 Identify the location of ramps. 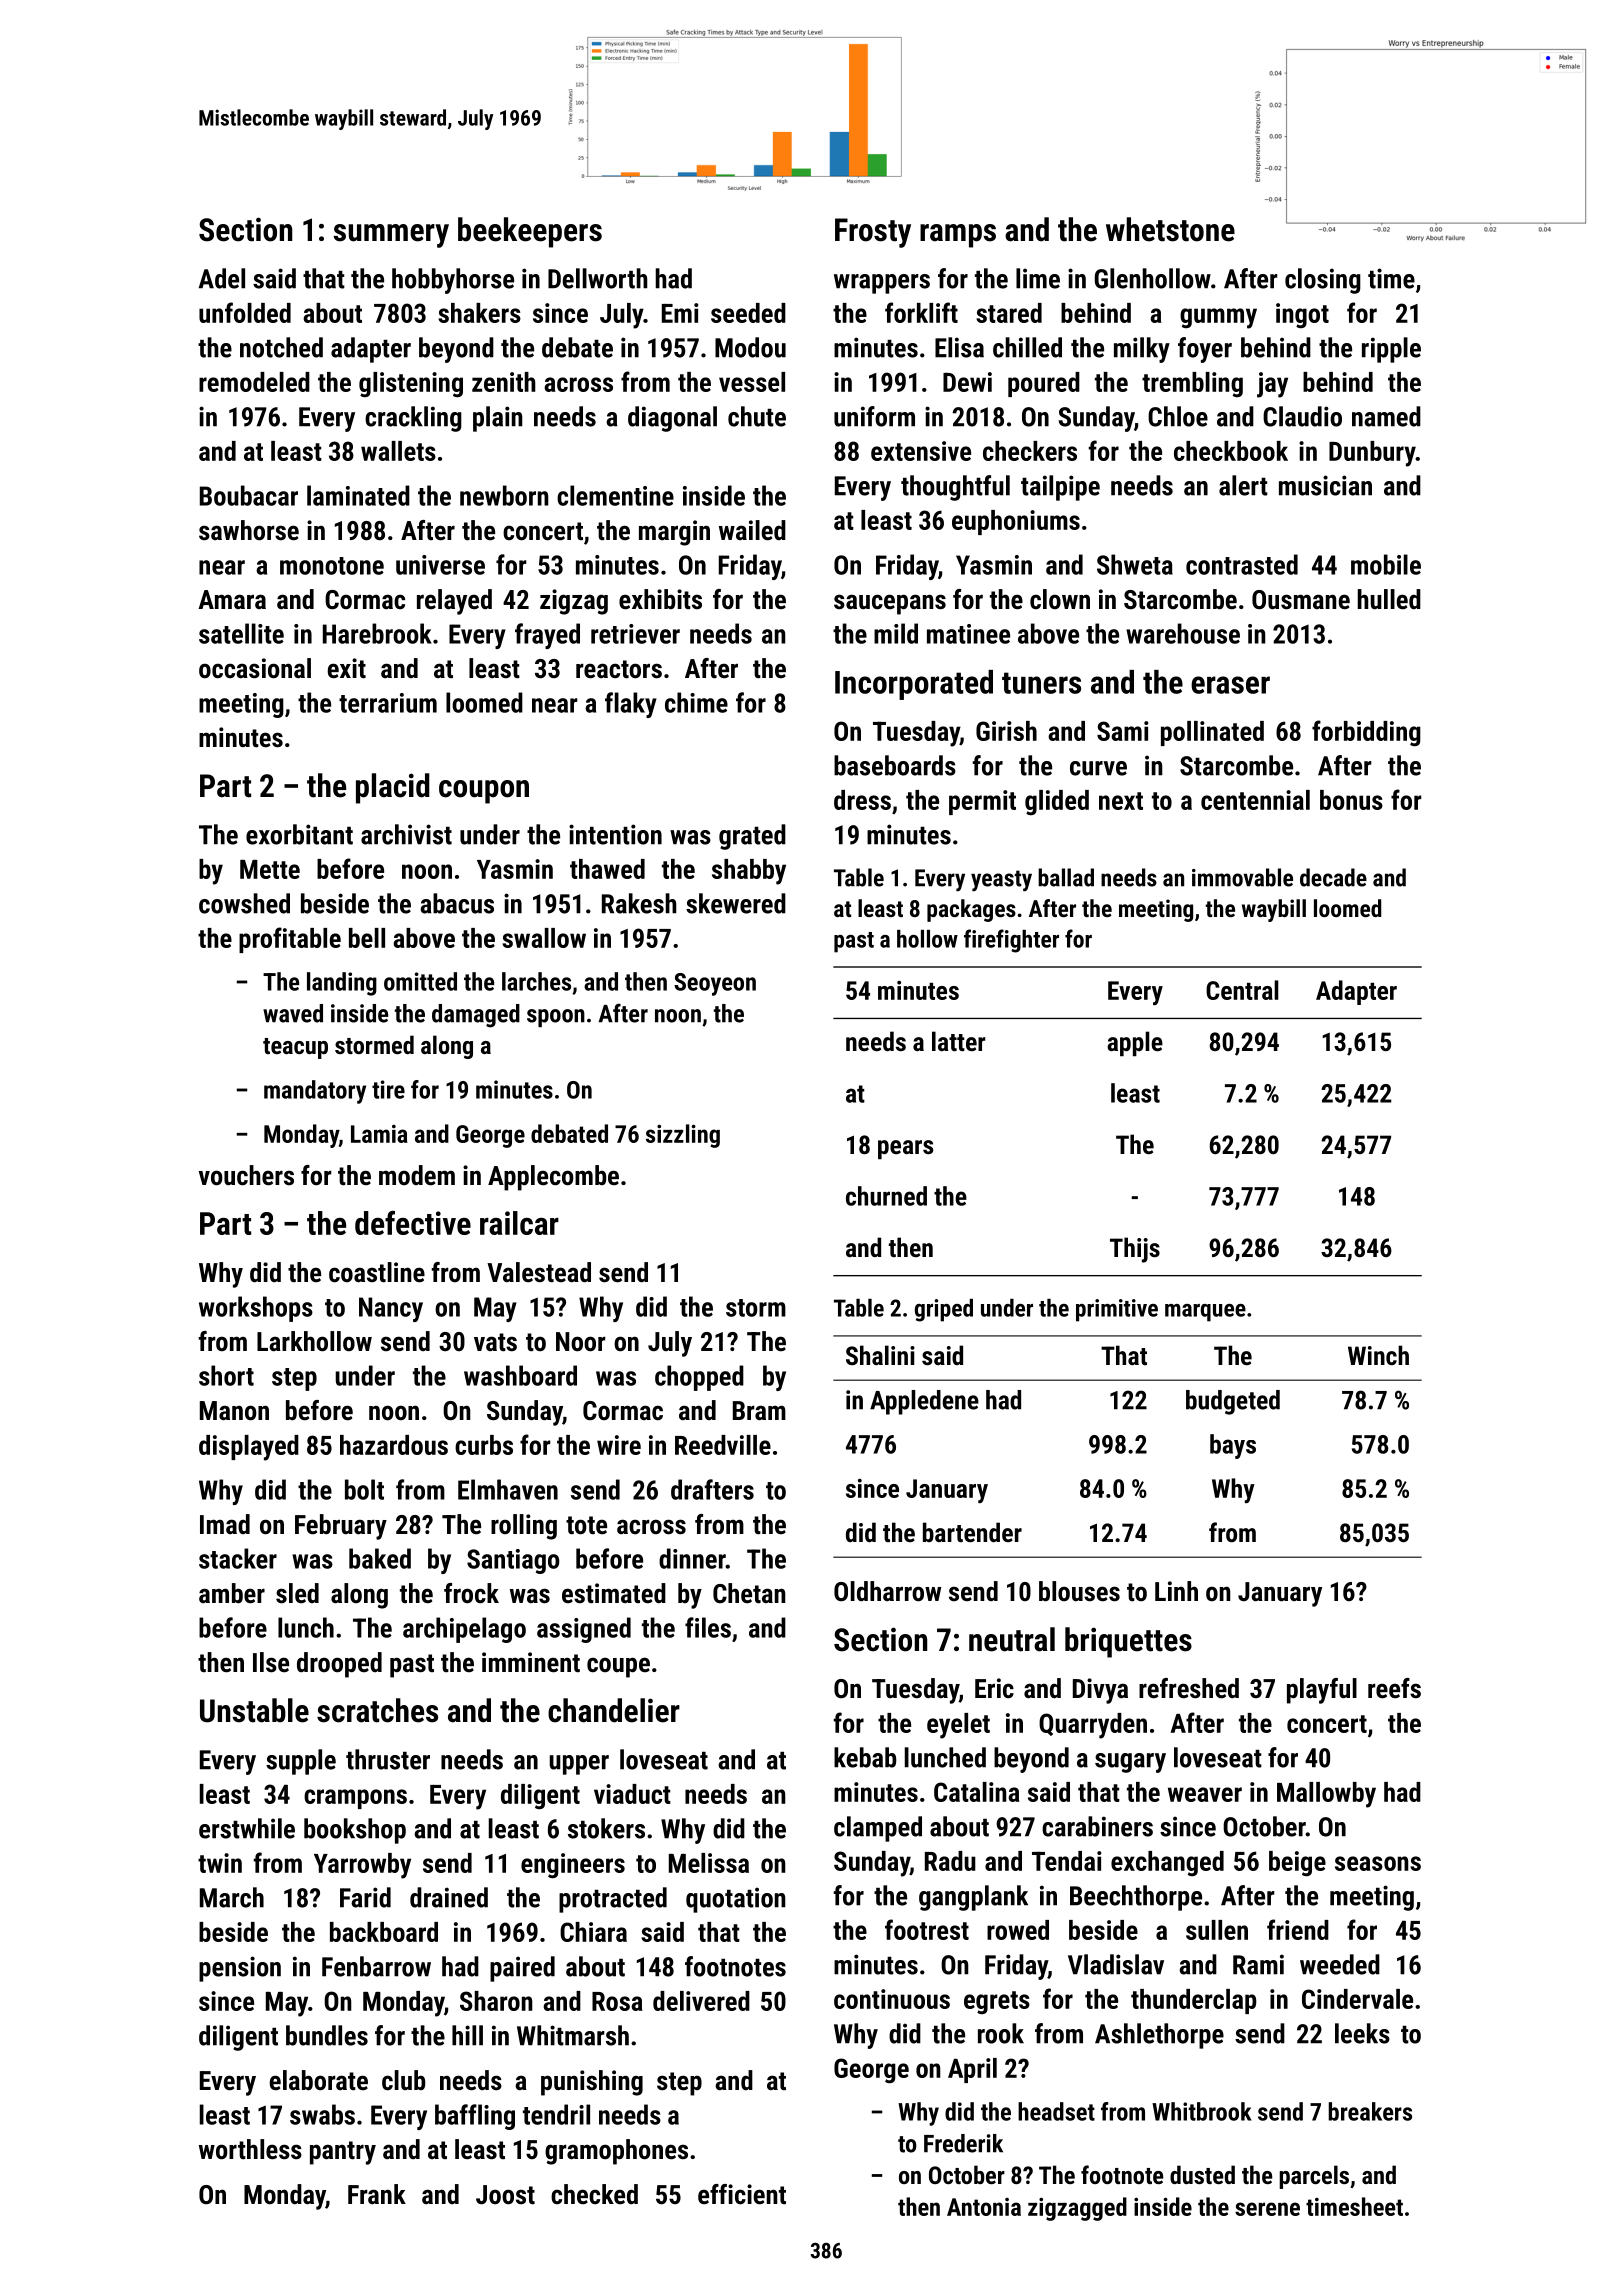
(958, 236).
